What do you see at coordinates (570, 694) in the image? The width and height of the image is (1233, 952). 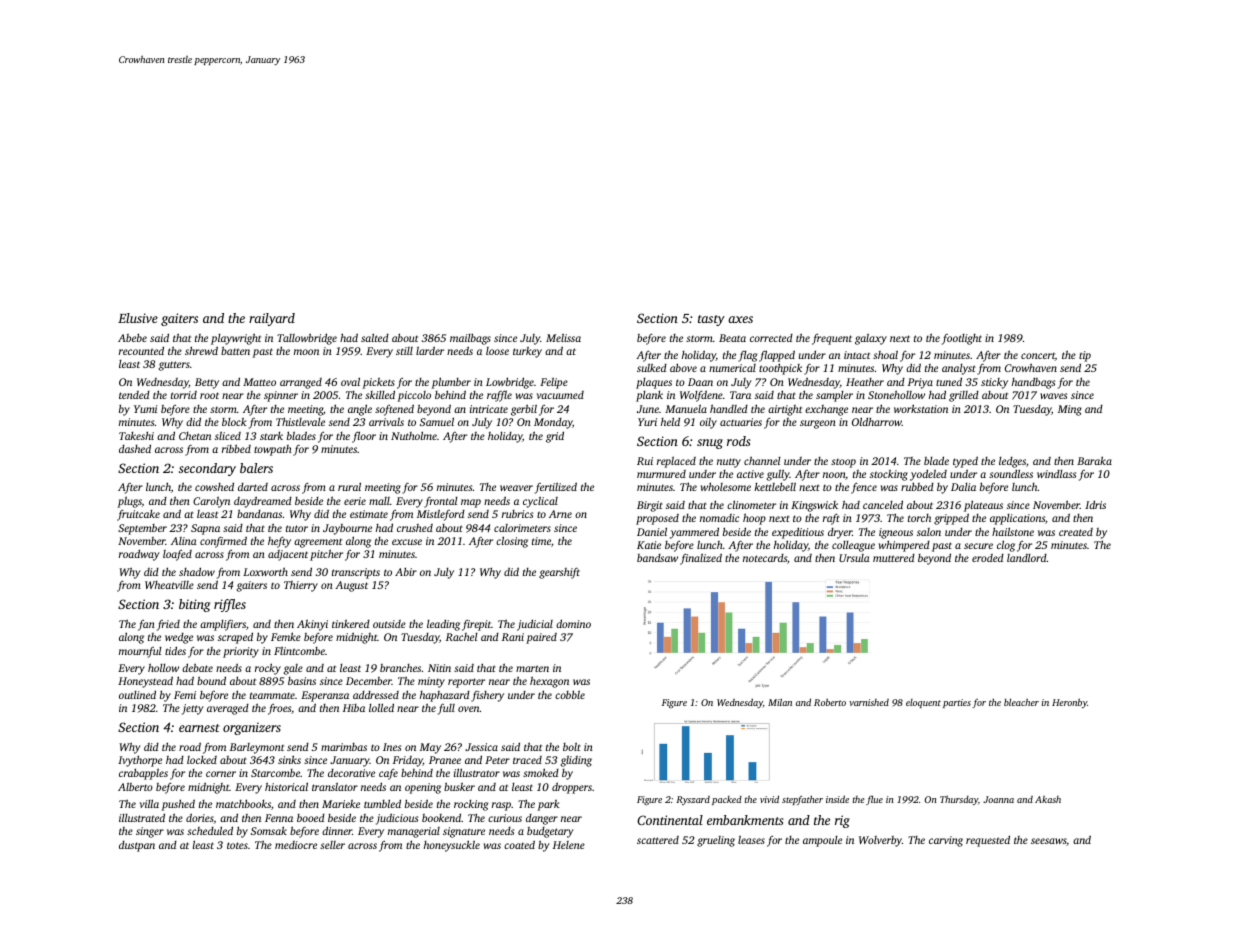 I see `cobble` at bounding box center [570, 694].
